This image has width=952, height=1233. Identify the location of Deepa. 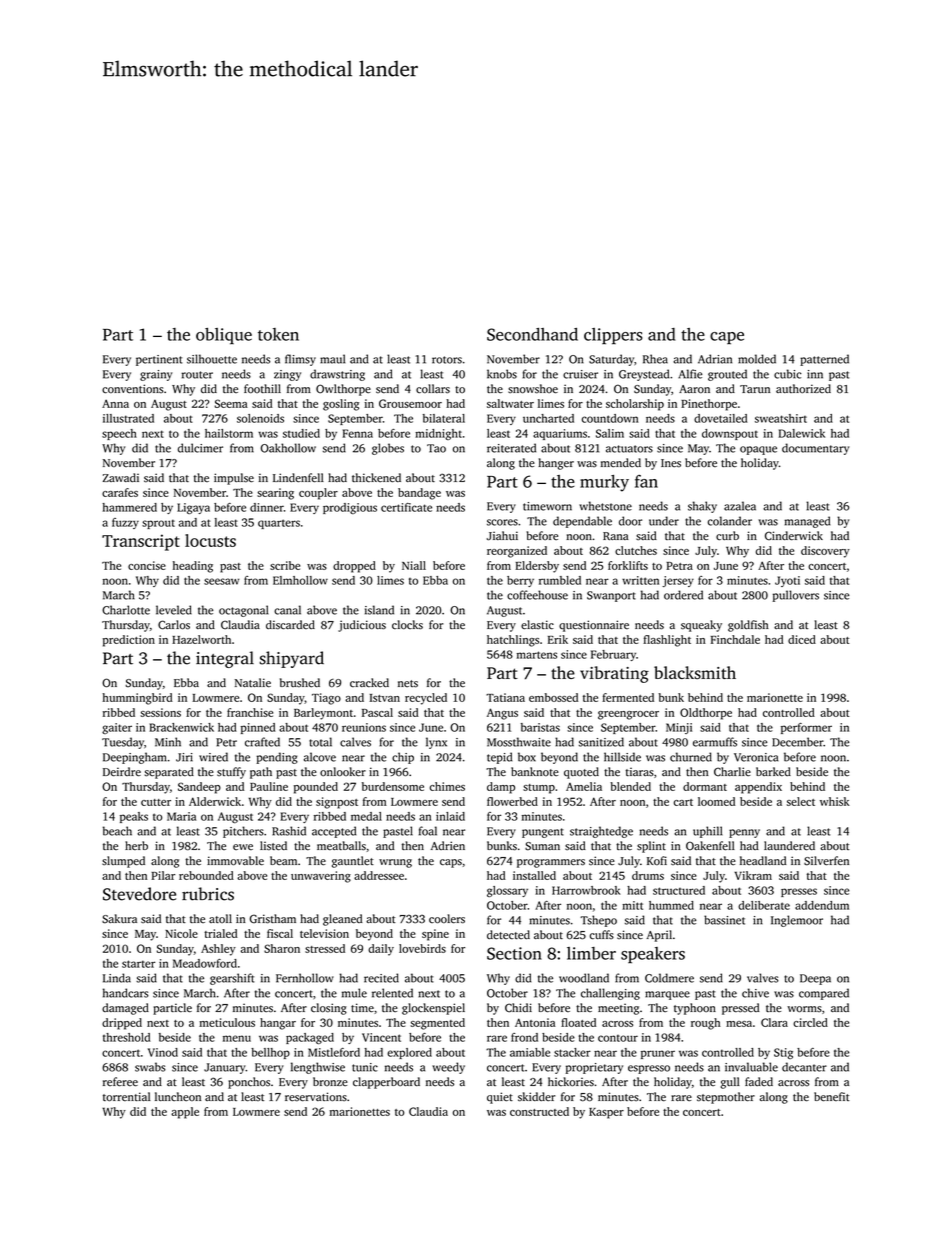
(815, 979).
